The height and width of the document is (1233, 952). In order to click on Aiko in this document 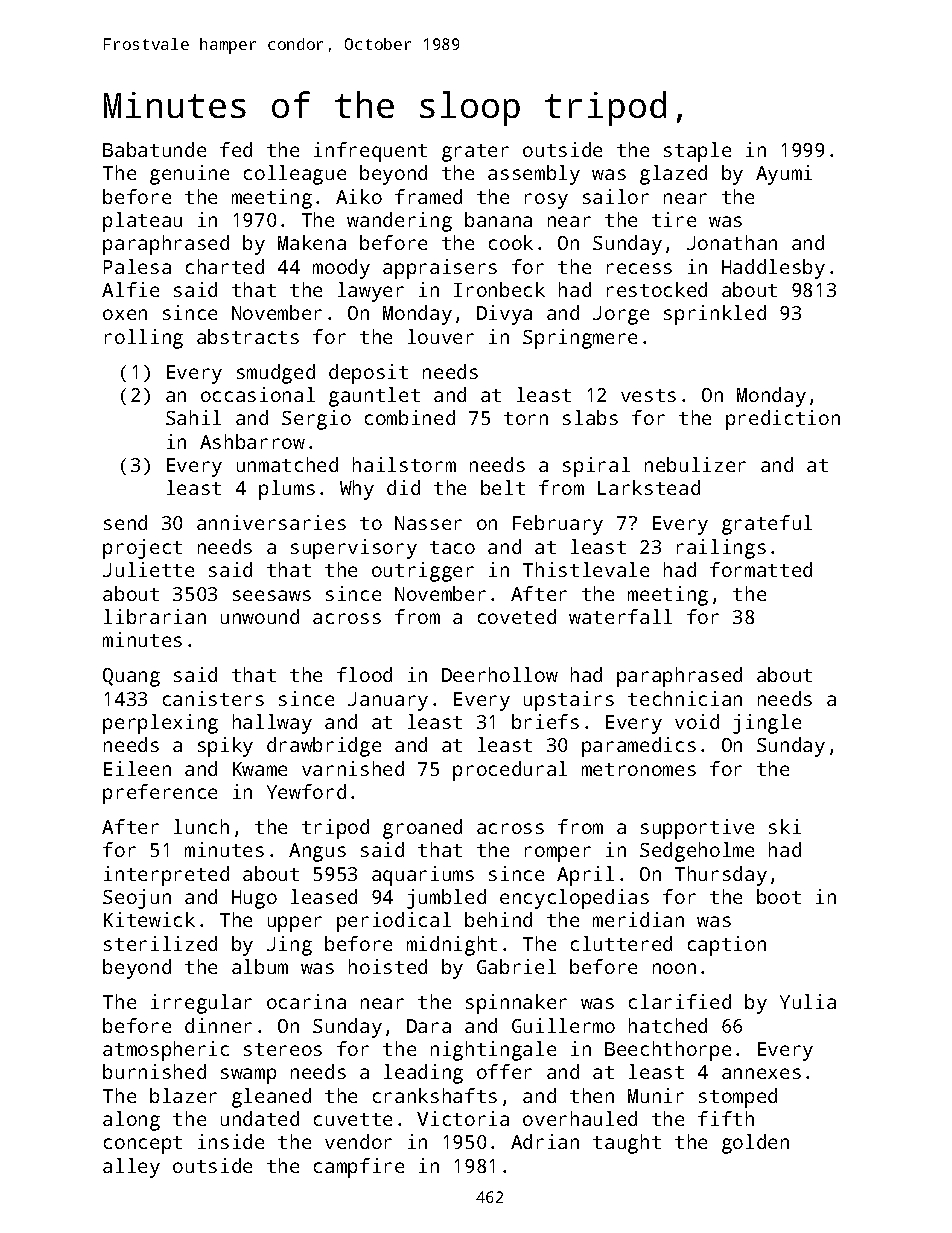, I will do `click(359, 196)`.
